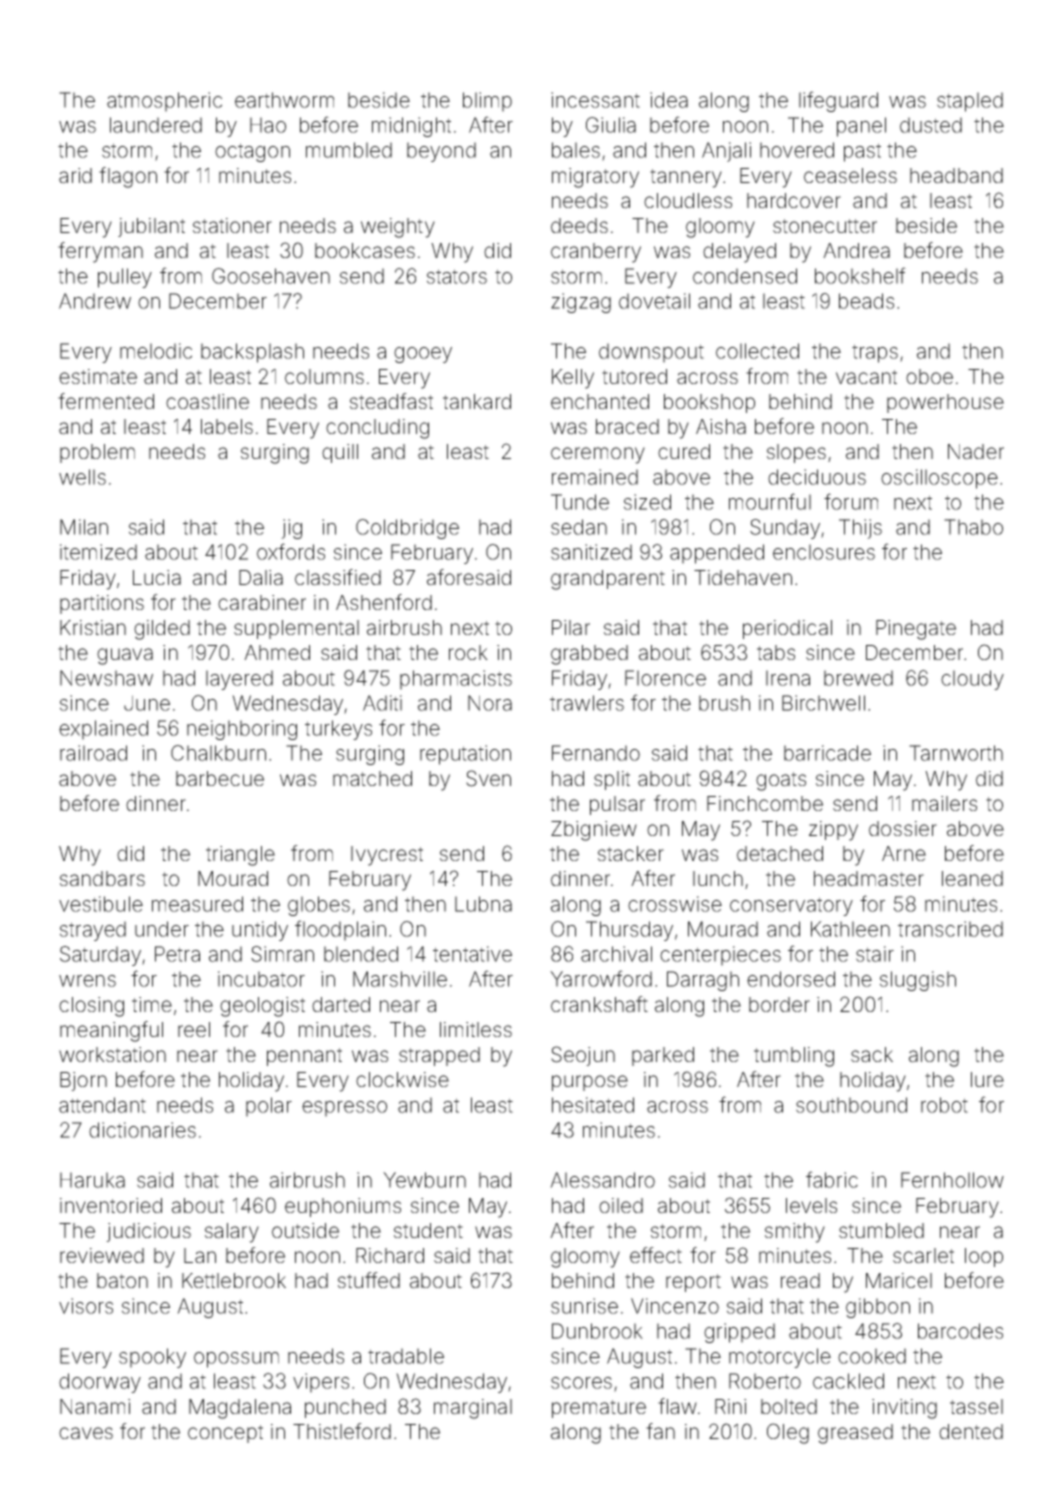 This screenshot has width=1063, height=1509. I want to click on marginal, so click(473, 1409).
